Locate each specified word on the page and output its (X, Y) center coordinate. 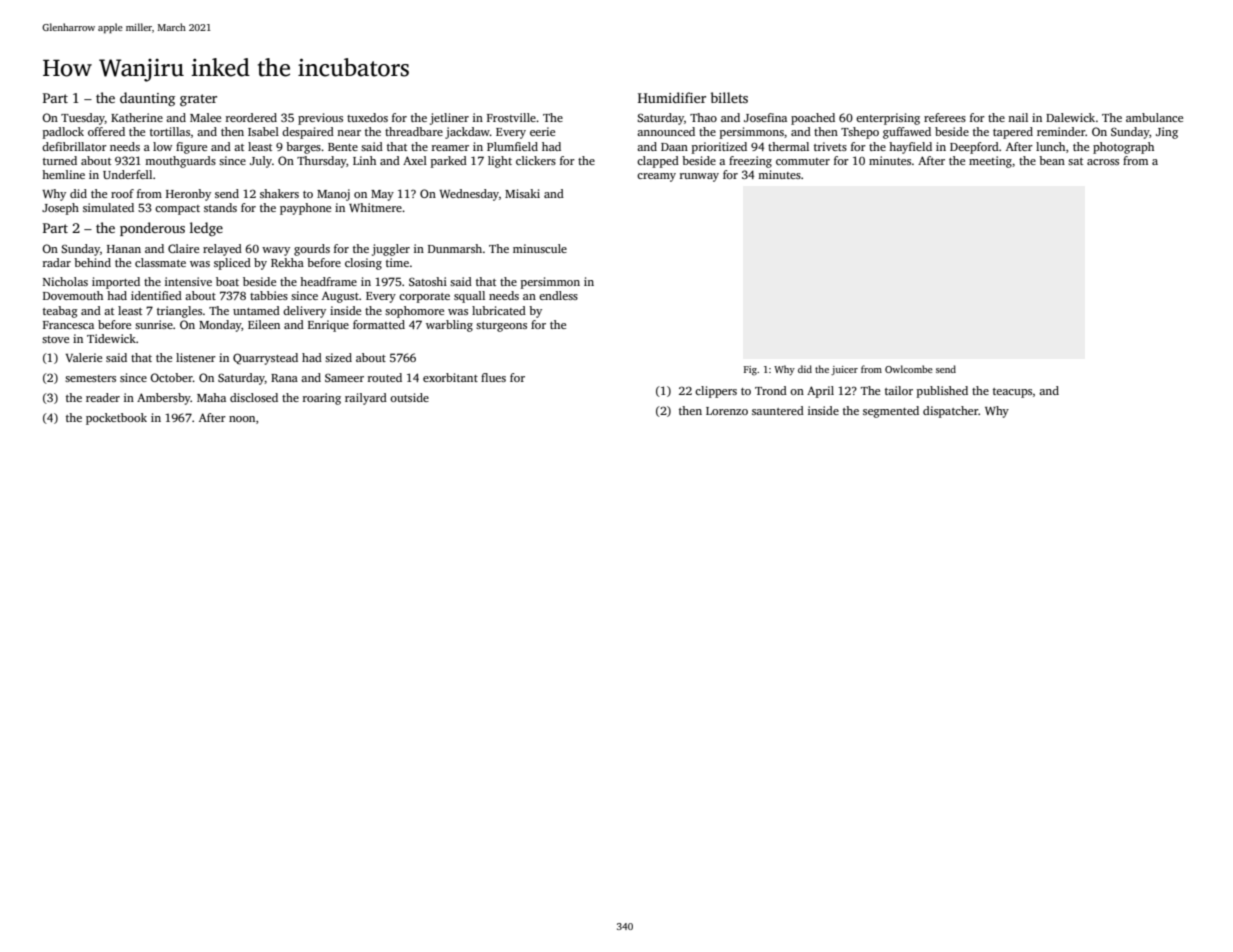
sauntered (778, 410)
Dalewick (1070, 117)
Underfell (127, 174)
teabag (60, 312)
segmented (891, 412)
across (1103, 162)
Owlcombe (909, 369)
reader (103, 397)
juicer (844, 370)
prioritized (719, 148)
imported (116, 283)
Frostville (511, 117)
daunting (147, 99)
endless (558, 295)
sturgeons (501, 327)
